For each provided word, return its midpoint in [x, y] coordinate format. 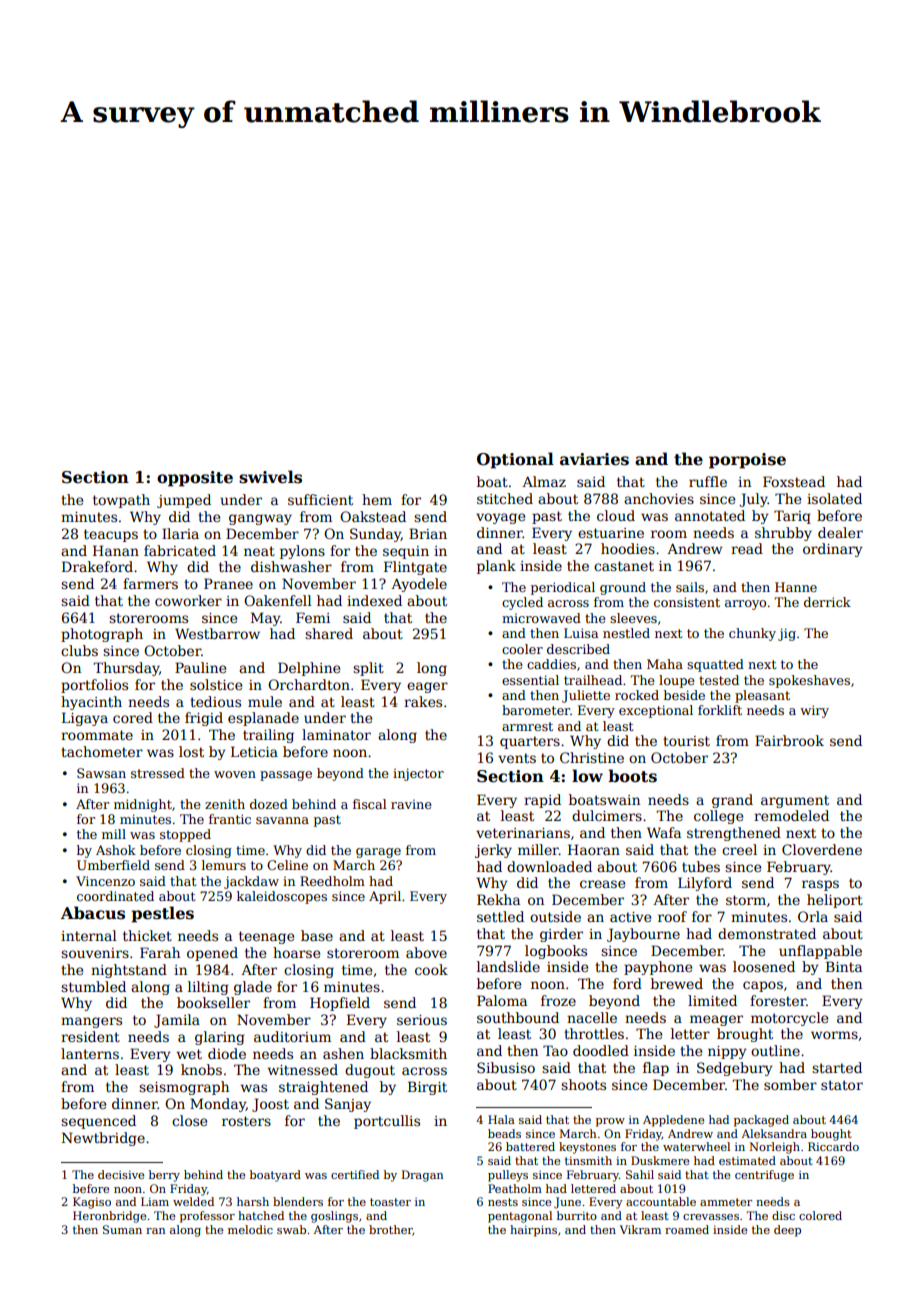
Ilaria [180, 533]
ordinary [833, 550]
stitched [505, 498]
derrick [827, 602]
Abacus [93, 913]
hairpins [533, 1231]
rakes [423, 701]
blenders [298, 1201]
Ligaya [85, 719]
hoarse [296, 952]
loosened [764, 966]
